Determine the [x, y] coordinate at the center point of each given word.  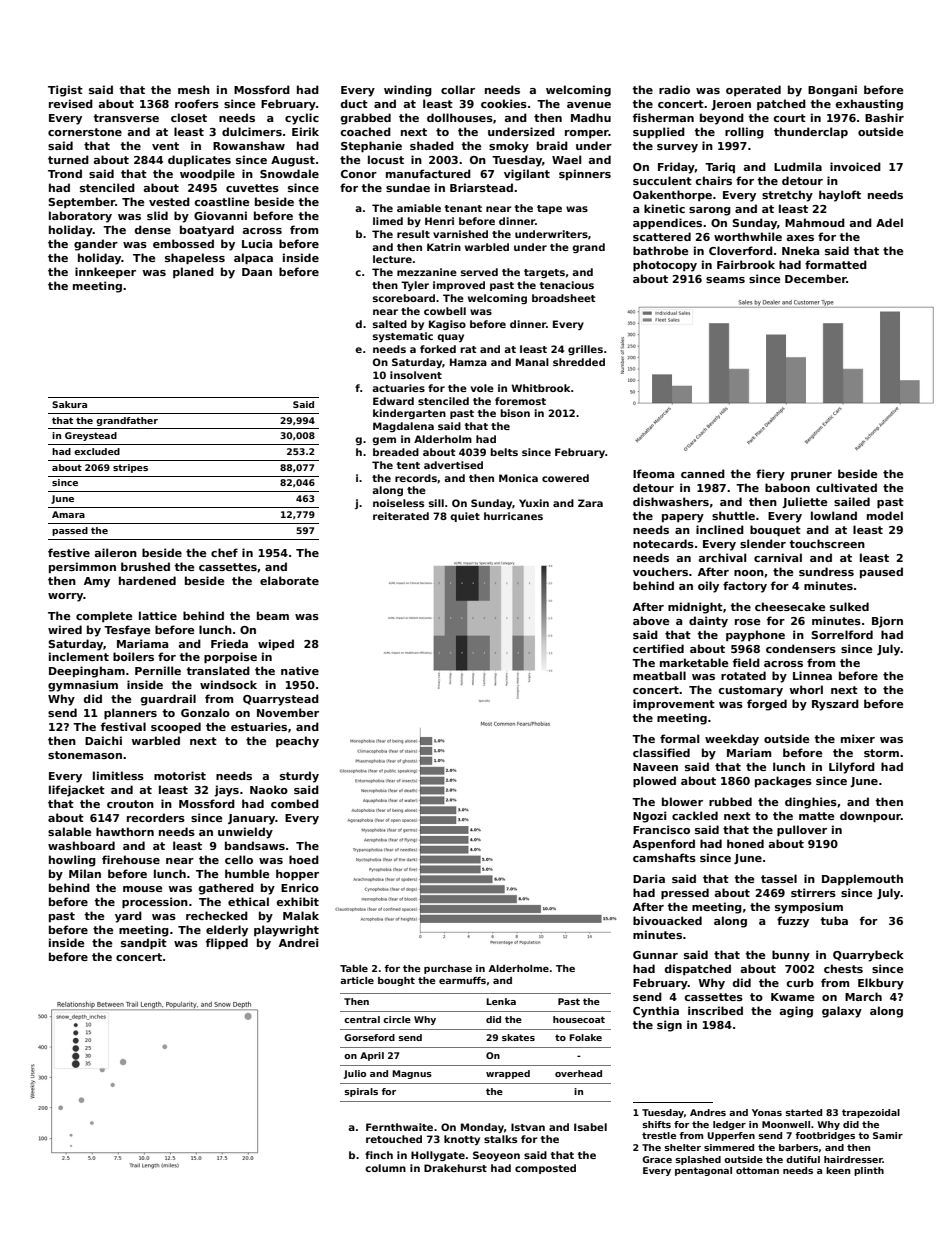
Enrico [300, 887]
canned [703, 473]
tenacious [567, 285]
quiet [465, 517]
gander [96, 245]
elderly [227, 931]
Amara [68, 514]
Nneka [800, 250]
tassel [779, 878]
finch [379, 1155]
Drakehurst [455, 1168]
